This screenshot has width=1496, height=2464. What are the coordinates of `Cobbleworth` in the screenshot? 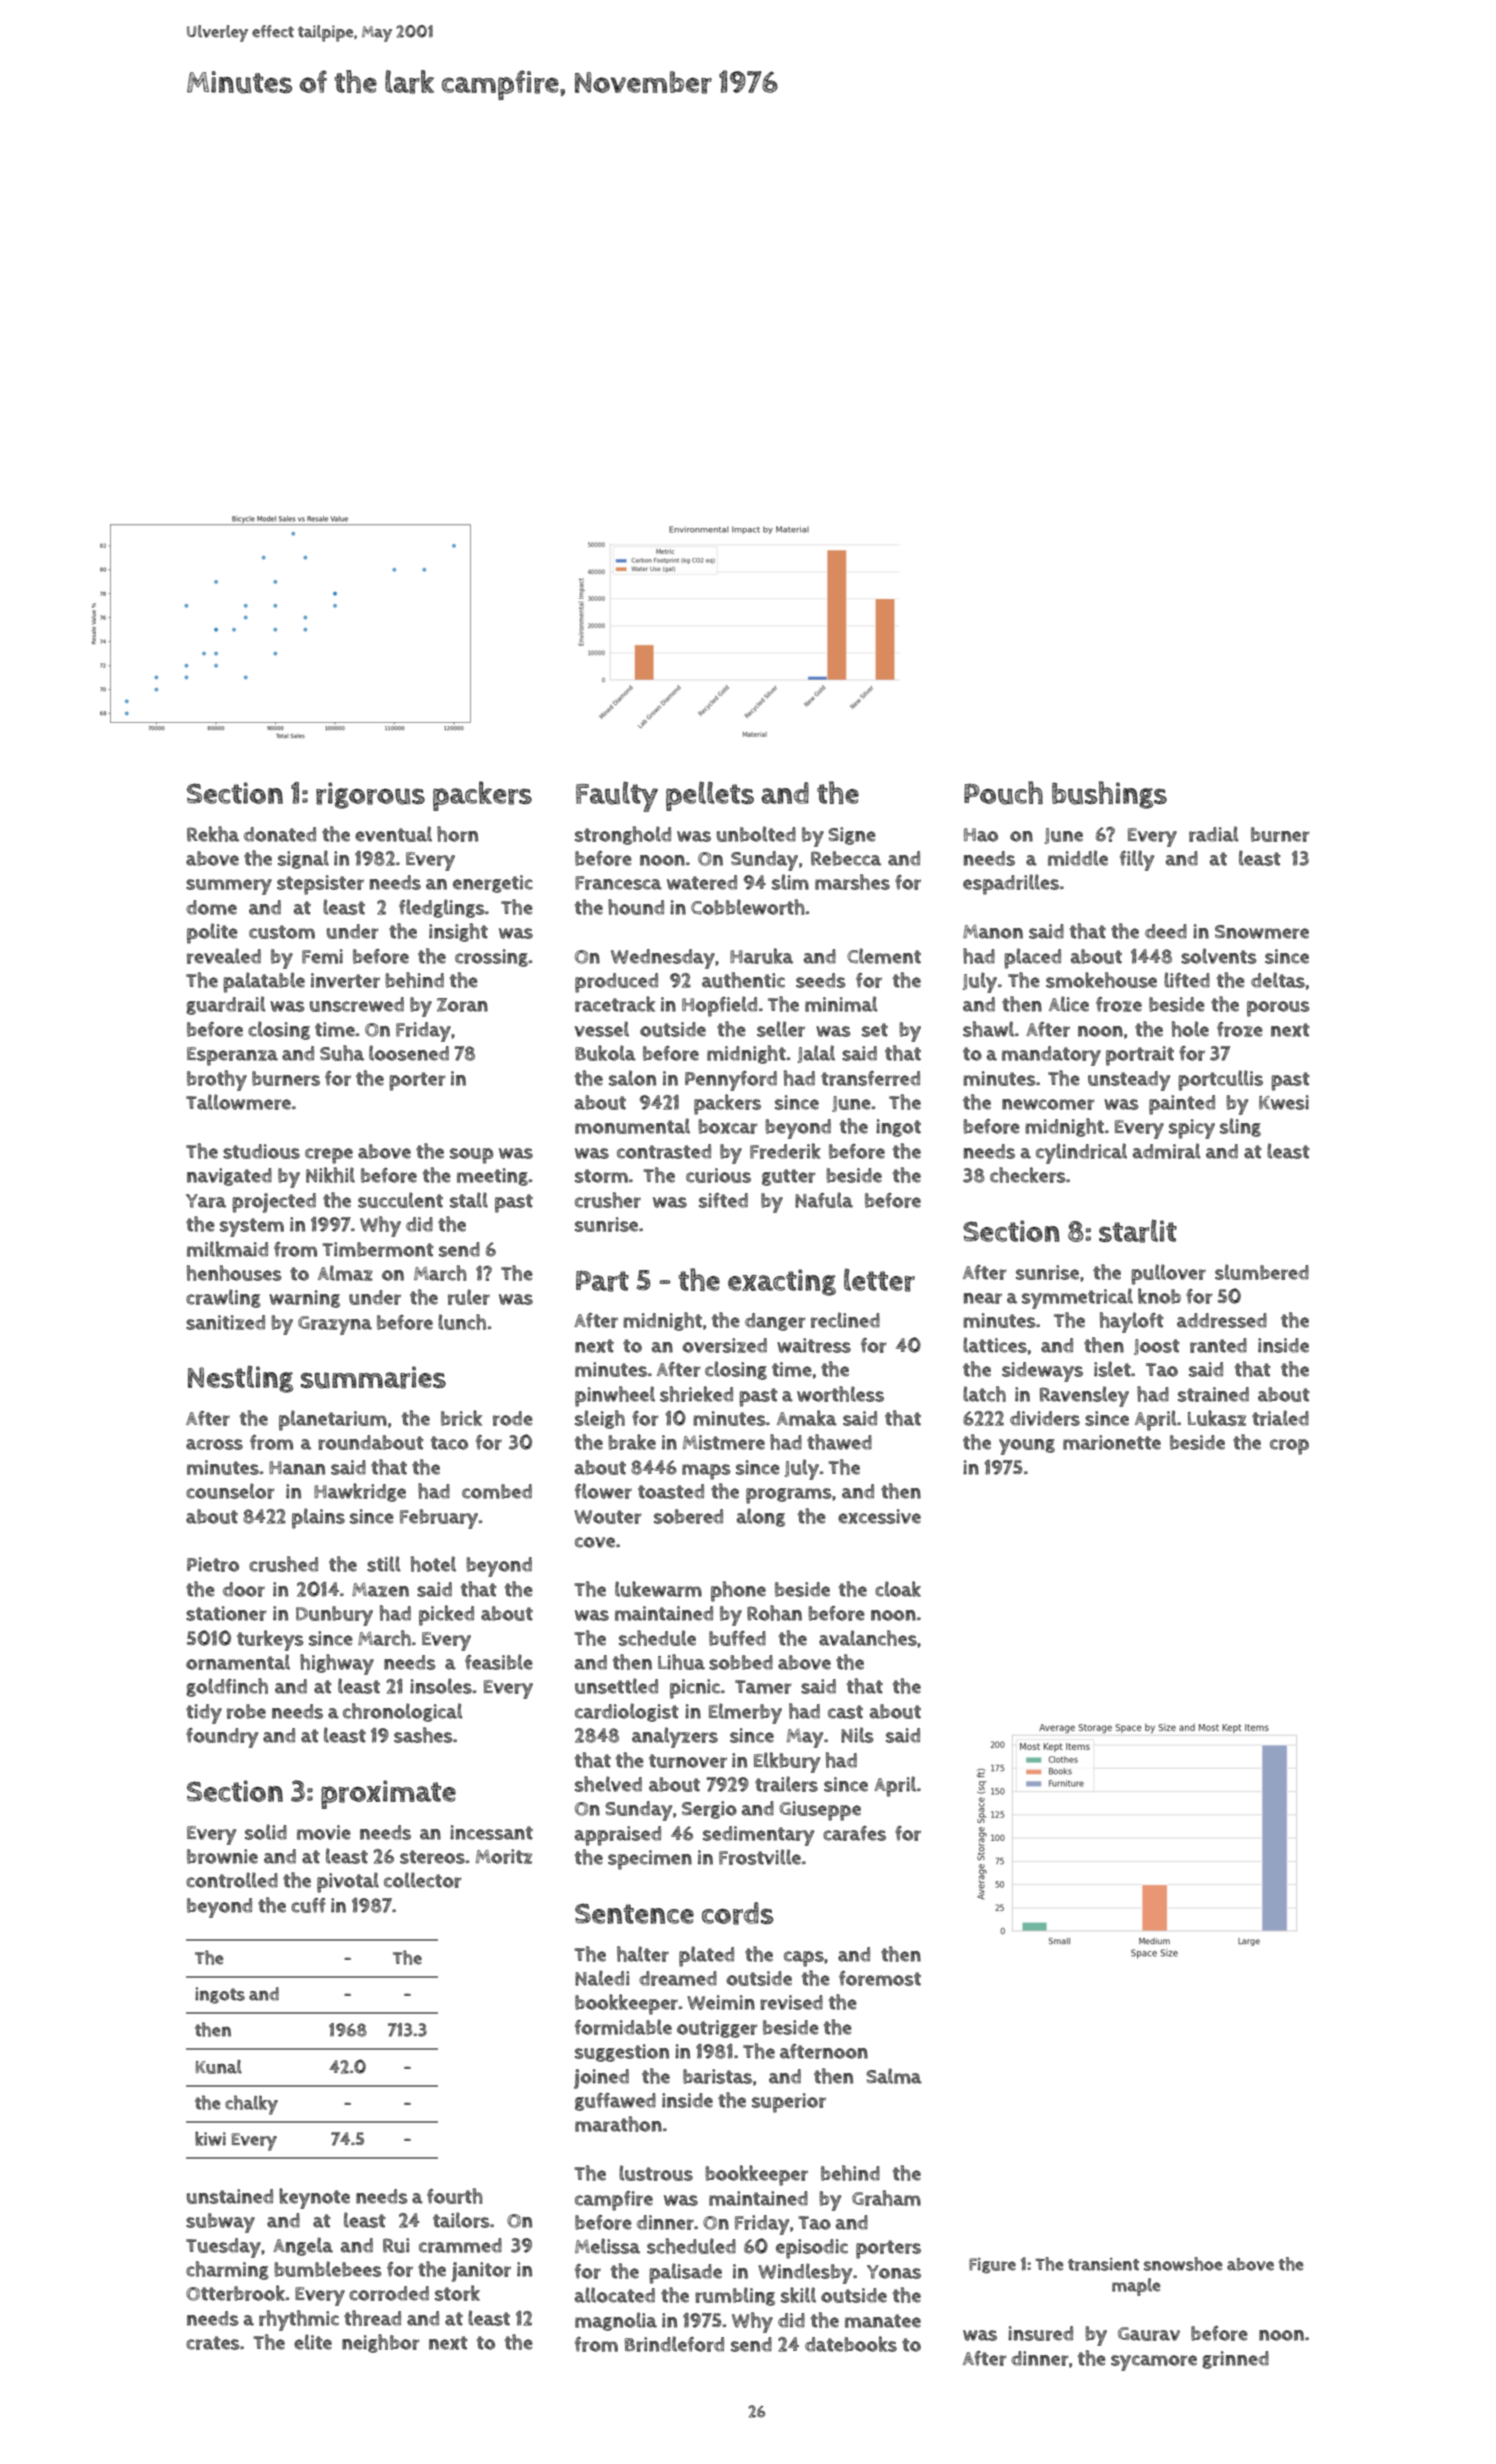 It's located at (748, 907).
